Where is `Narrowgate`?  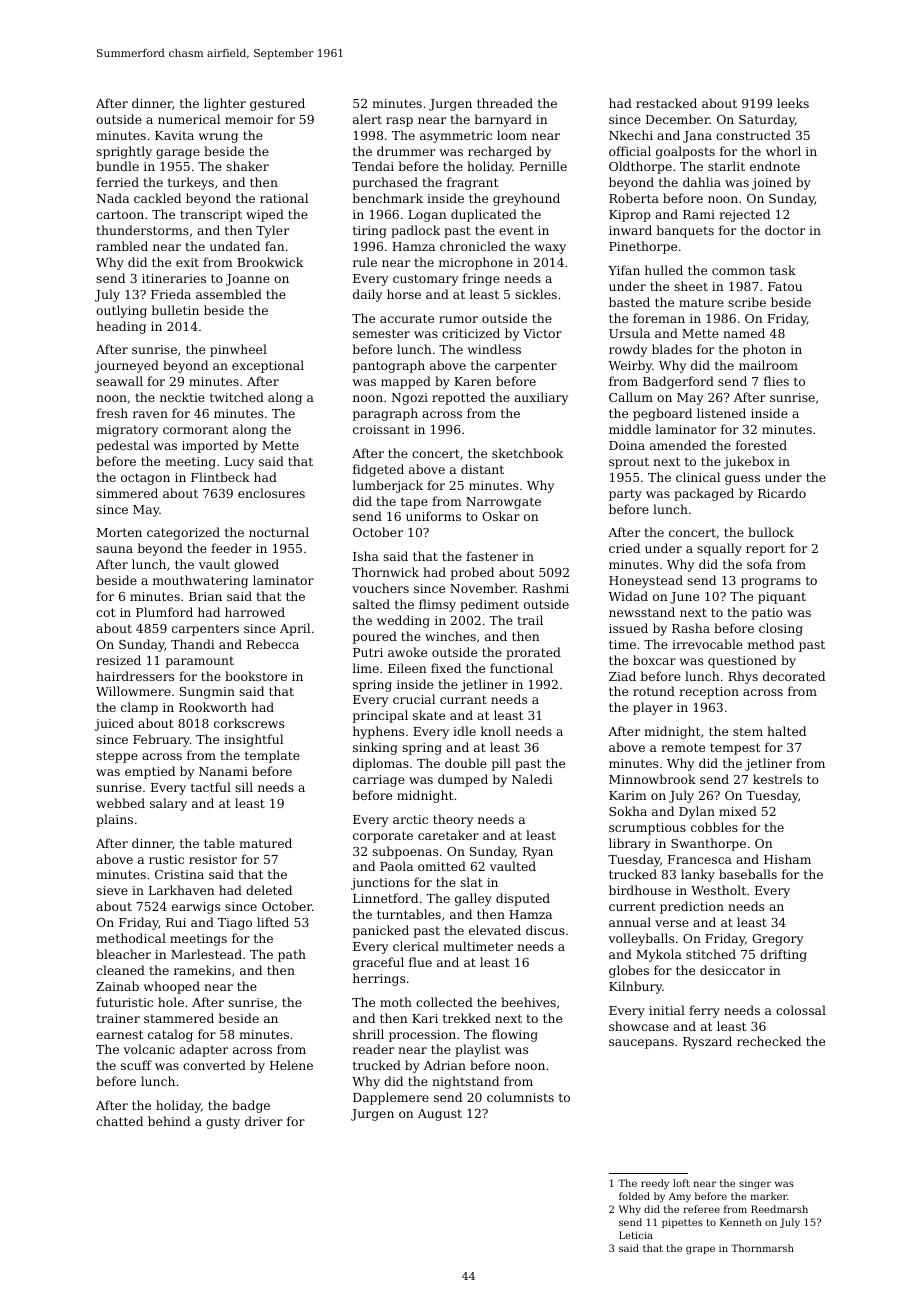 Narrowgate is located at coordinates (503, 503).
